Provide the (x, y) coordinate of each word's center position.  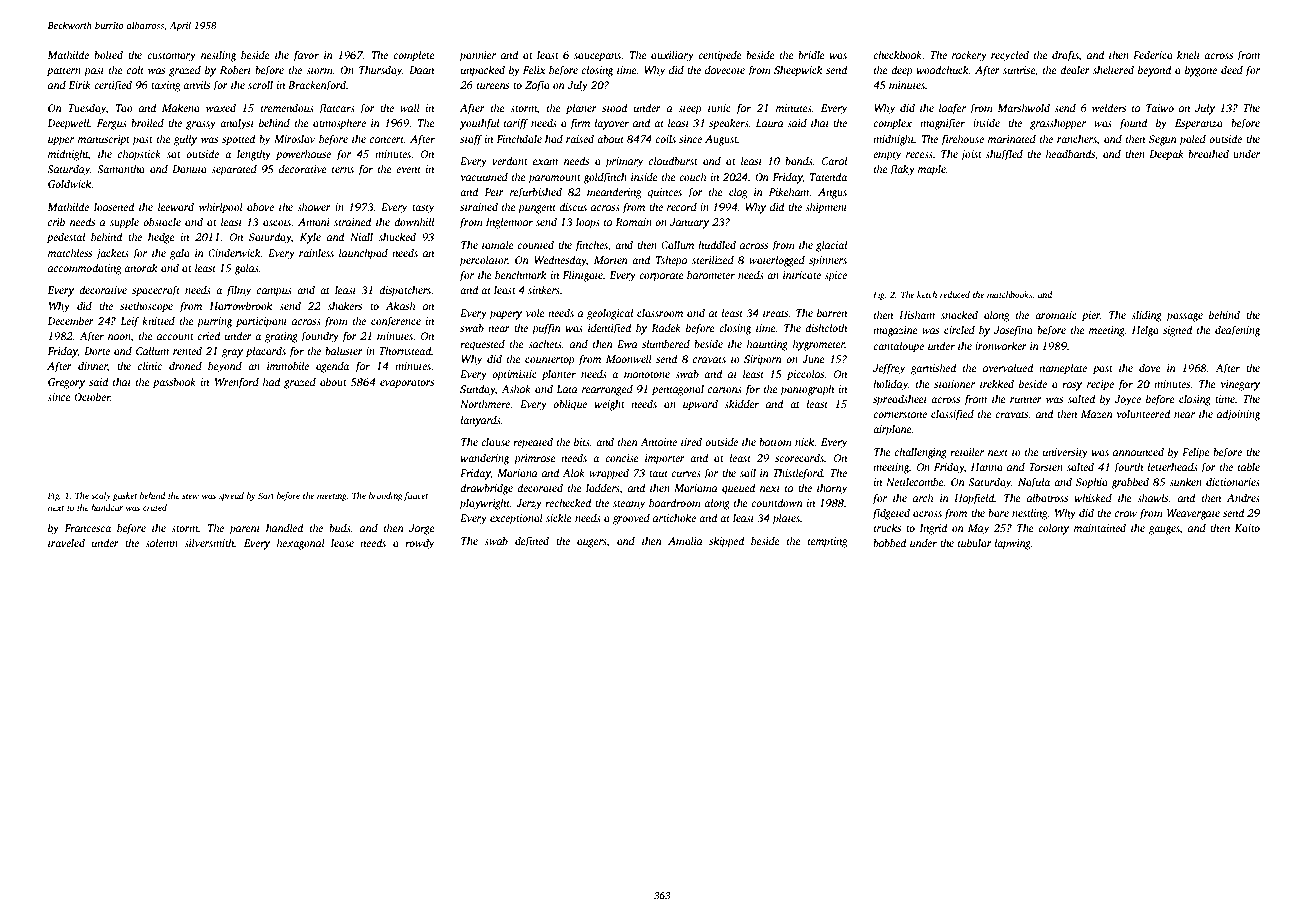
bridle (811, 54)
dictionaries (1233, 481)
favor (306, 56)
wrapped (609, 474)
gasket (125, 496)
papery (505, 315)
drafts (1065, 56)
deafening (1237, 331)
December (71, 320)
